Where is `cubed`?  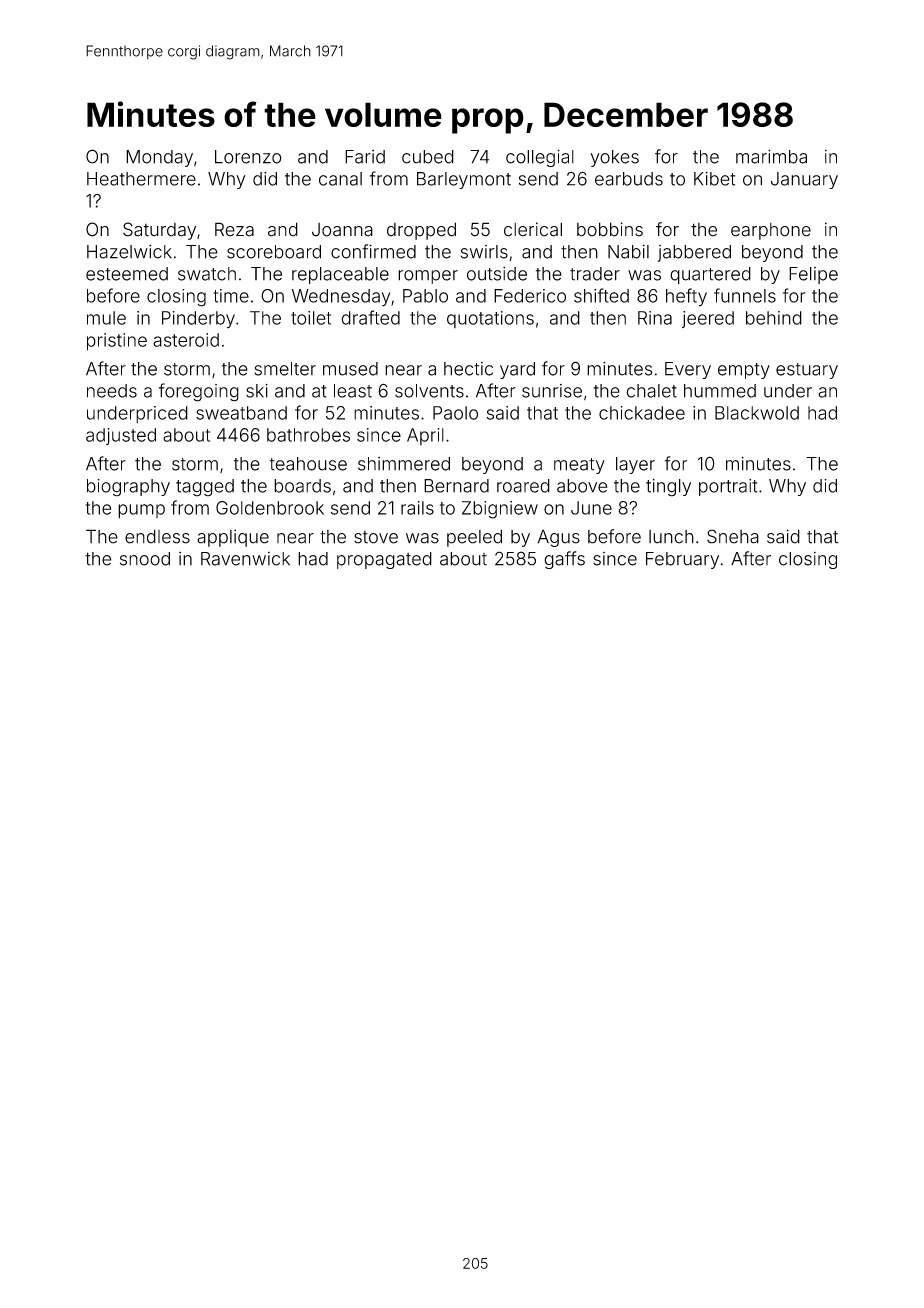 cubed is located at coordinates (428, 157).
